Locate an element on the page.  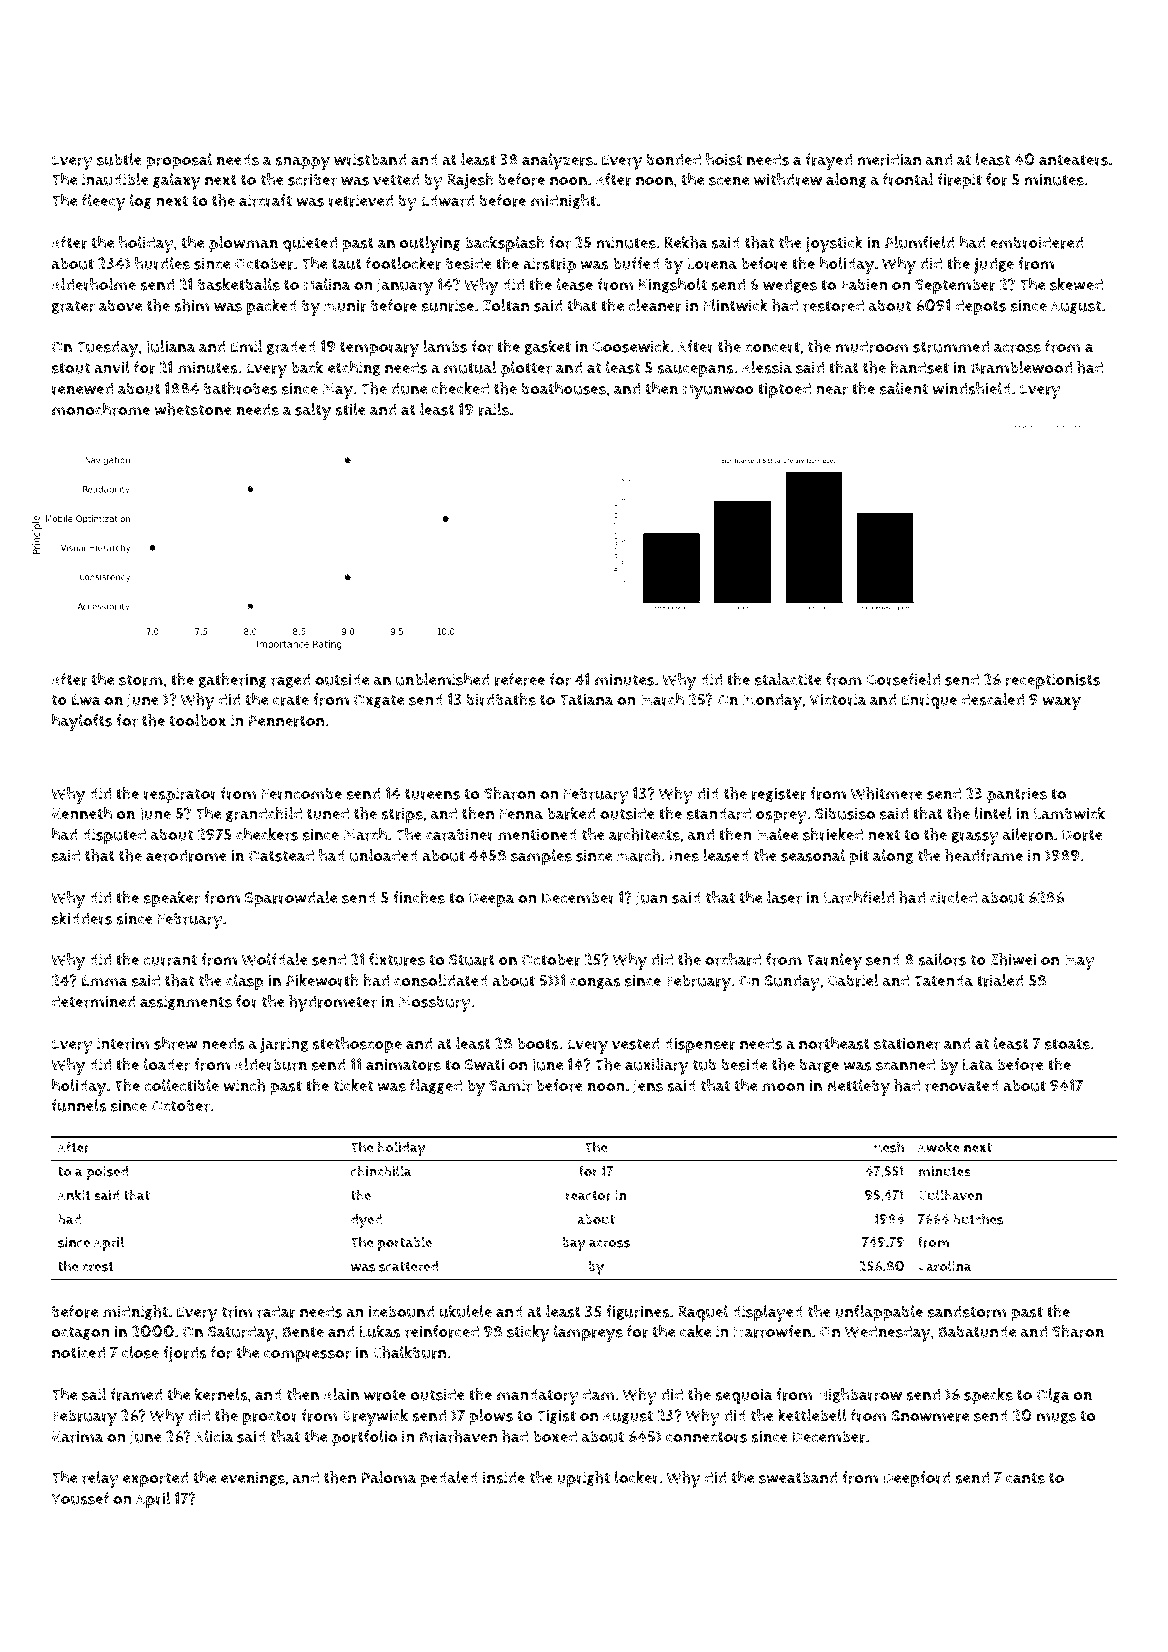
Alicia is located at coordinates (214, 1436).
